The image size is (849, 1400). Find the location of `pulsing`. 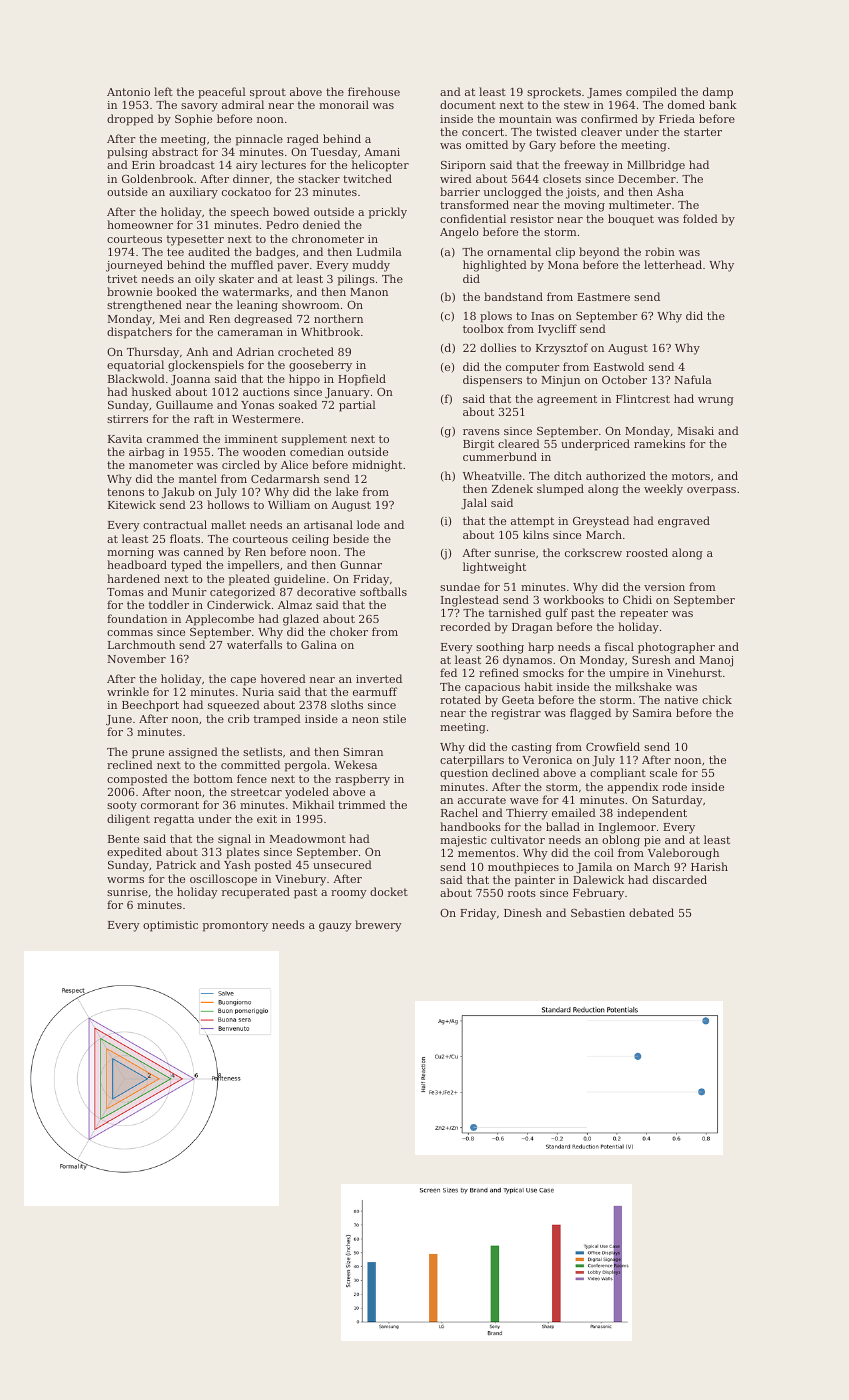

pulsing is located at coordinates (127, 153).
